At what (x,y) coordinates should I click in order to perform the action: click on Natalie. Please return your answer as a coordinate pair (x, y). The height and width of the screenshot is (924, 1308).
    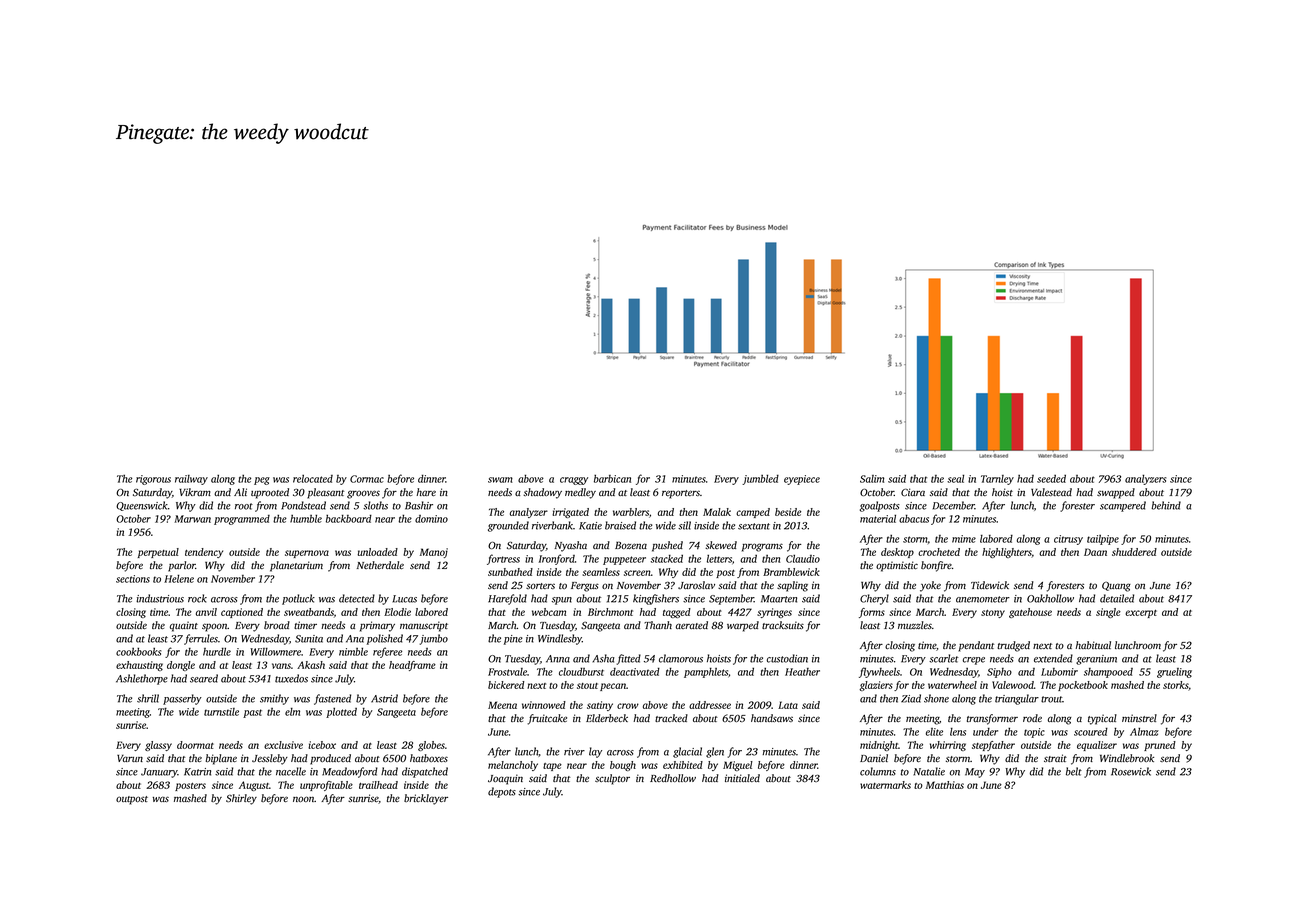
    Looking at the image, I should click on (929, 771).
